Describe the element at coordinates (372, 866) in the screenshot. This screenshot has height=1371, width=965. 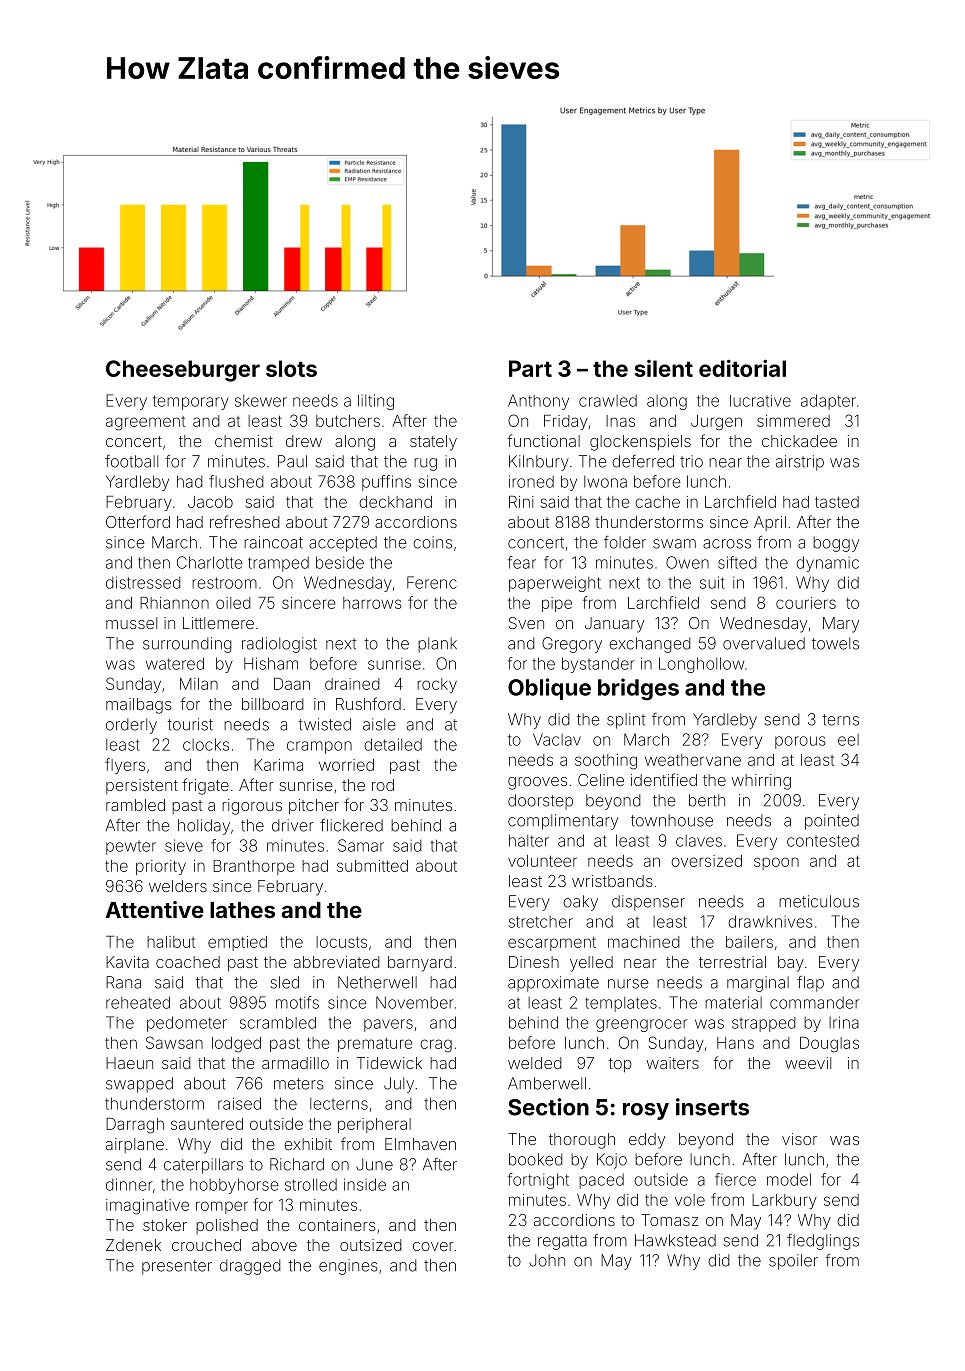
I see `submitted` at that location.
